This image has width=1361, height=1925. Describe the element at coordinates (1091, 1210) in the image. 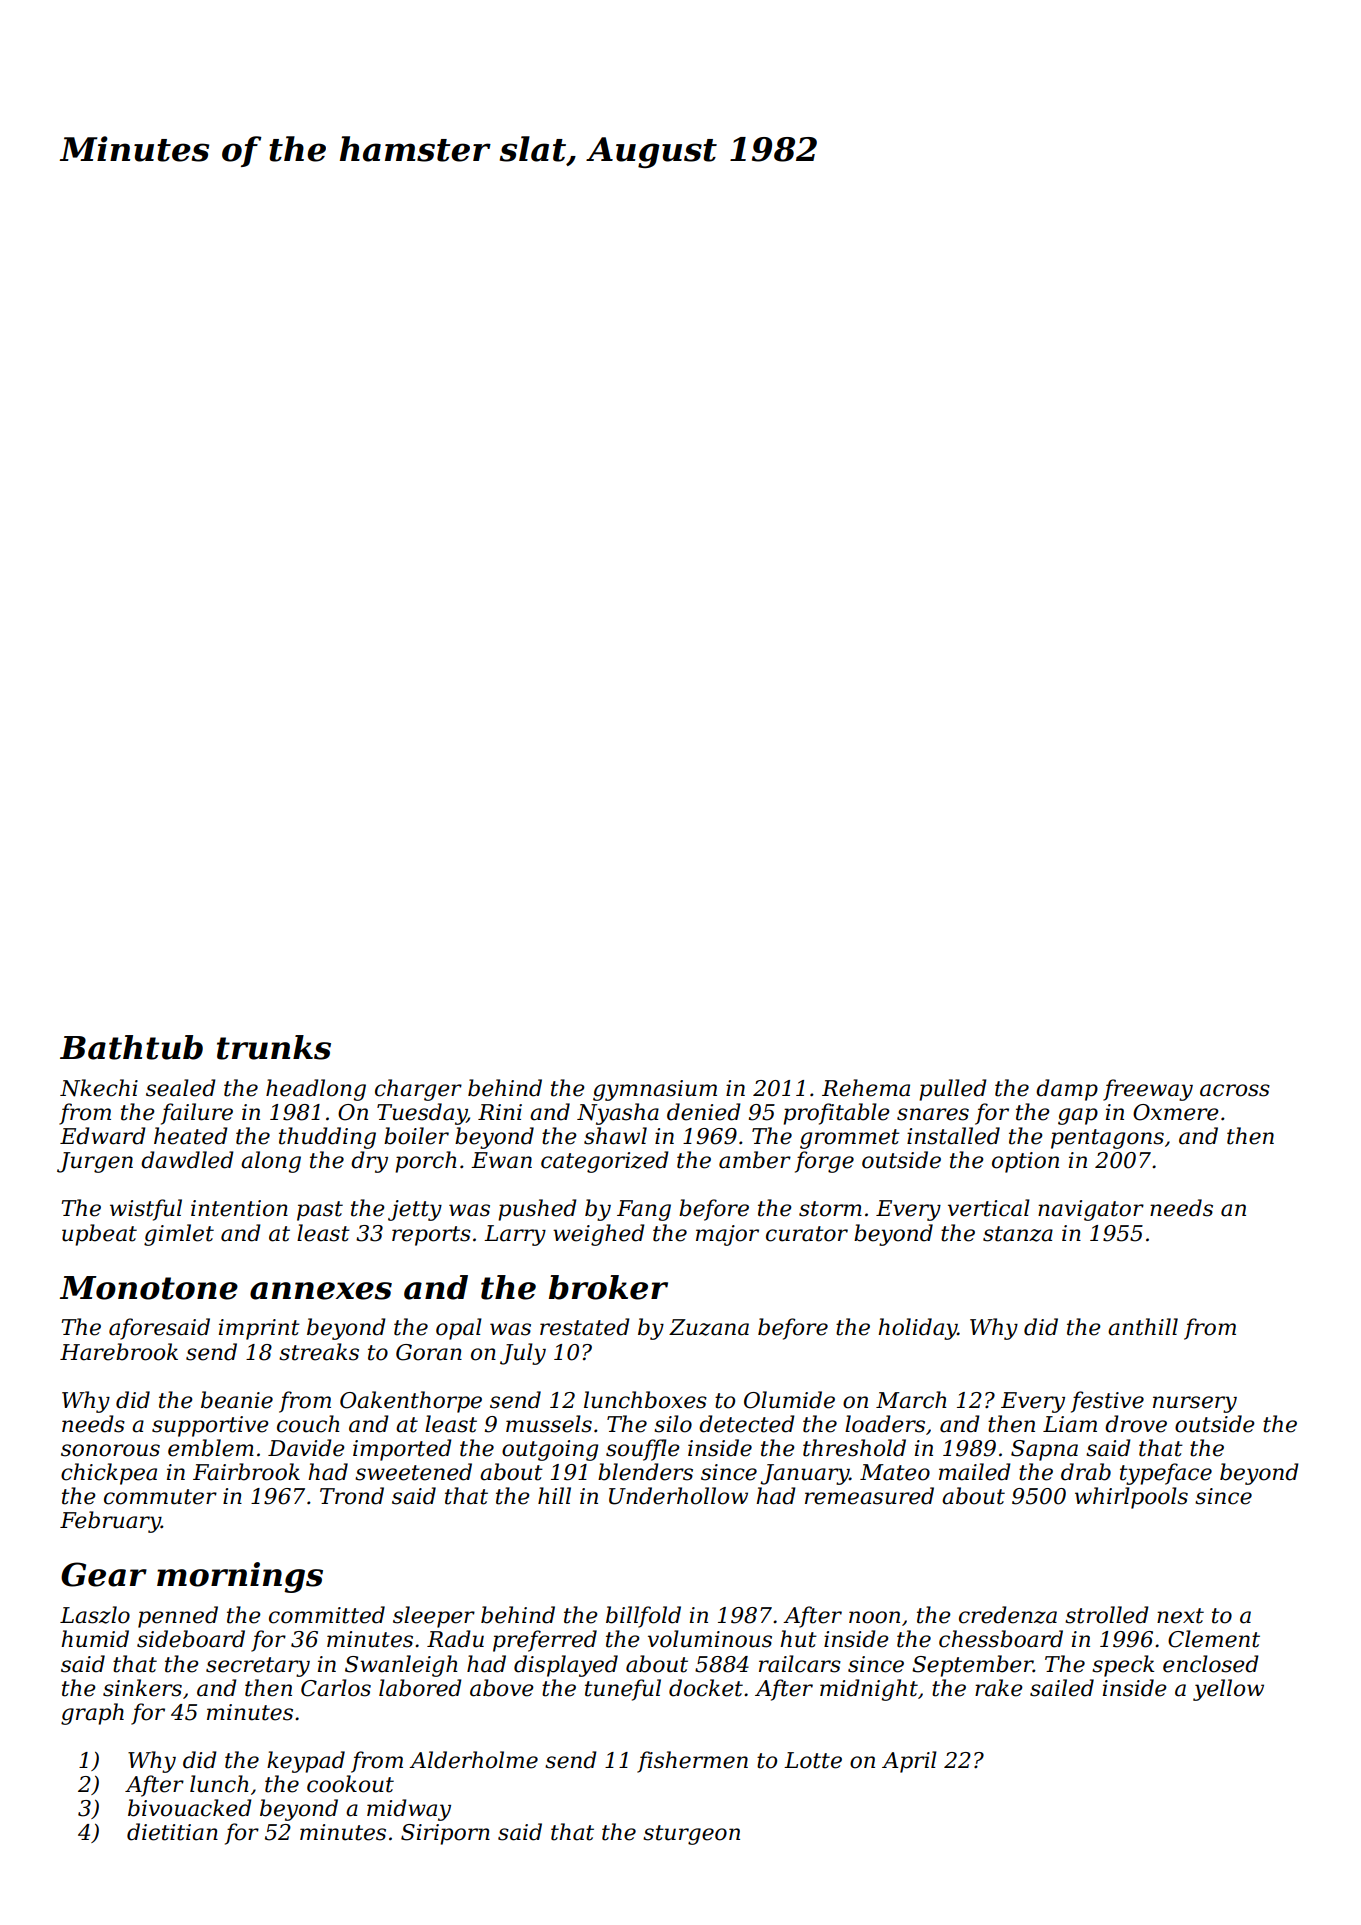

I see `navigator` at that location.
